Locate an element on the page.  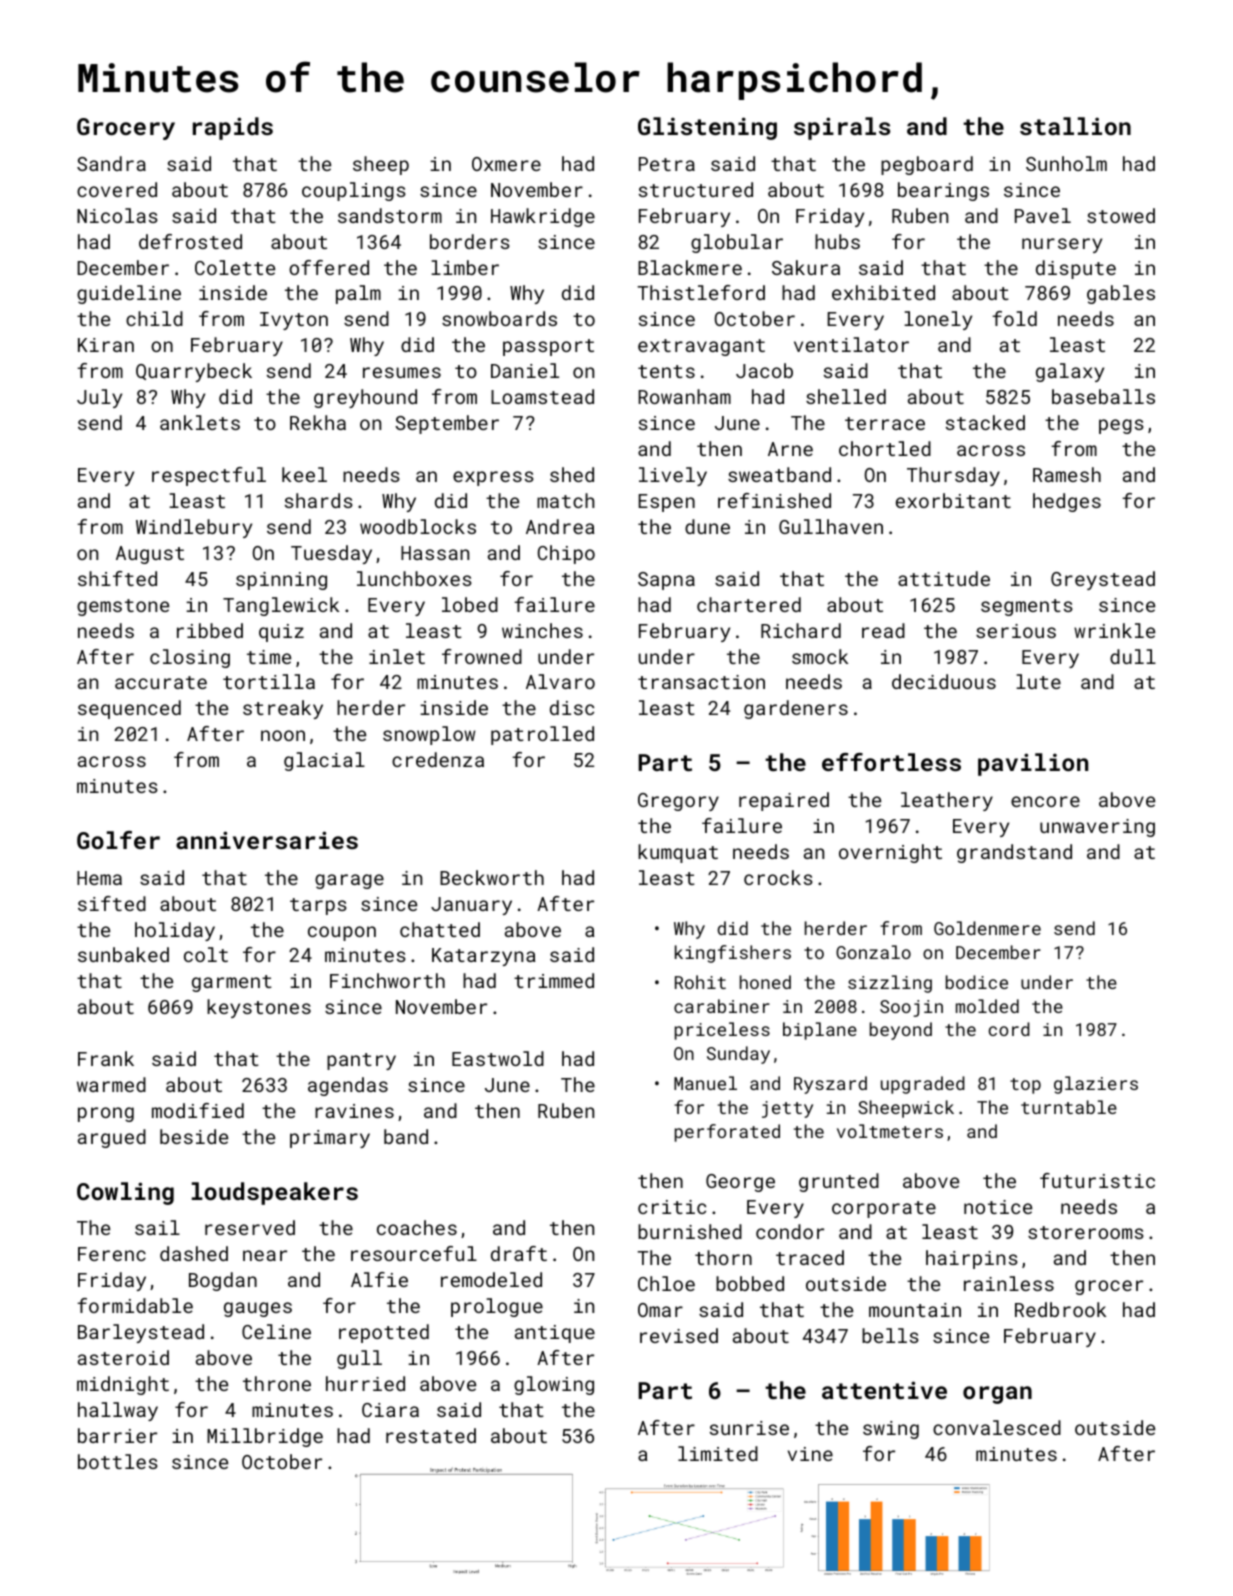
keystones is located at coordinates (259, 1008).
